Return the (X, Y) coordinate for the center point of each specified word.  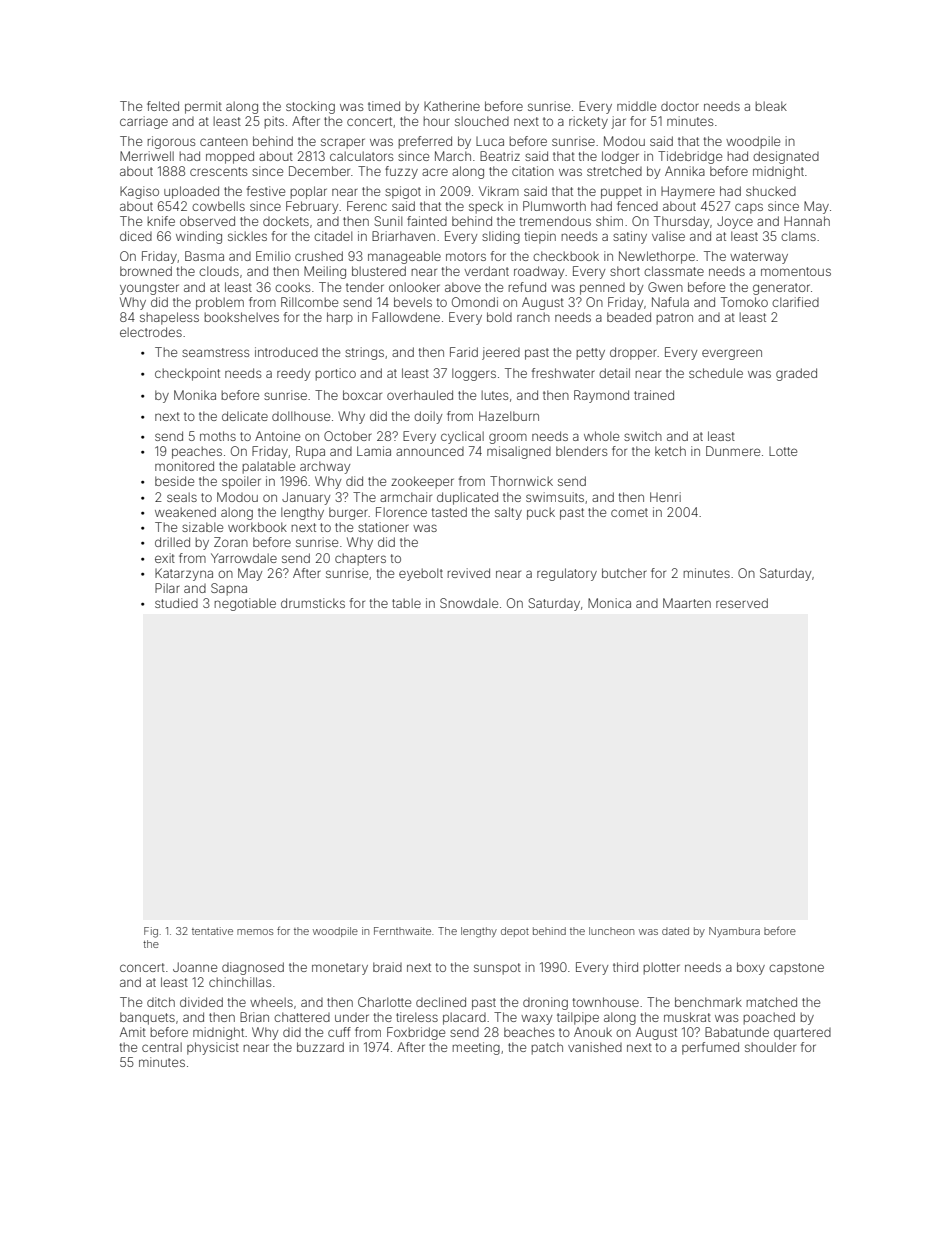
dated (675, 931)
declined (441, 1002)
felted (163, 106)
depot (515, 932)
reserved (742, 603)
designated (786, 157)
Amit (133, 1032)
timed (384, 106)
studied (176, 603)
